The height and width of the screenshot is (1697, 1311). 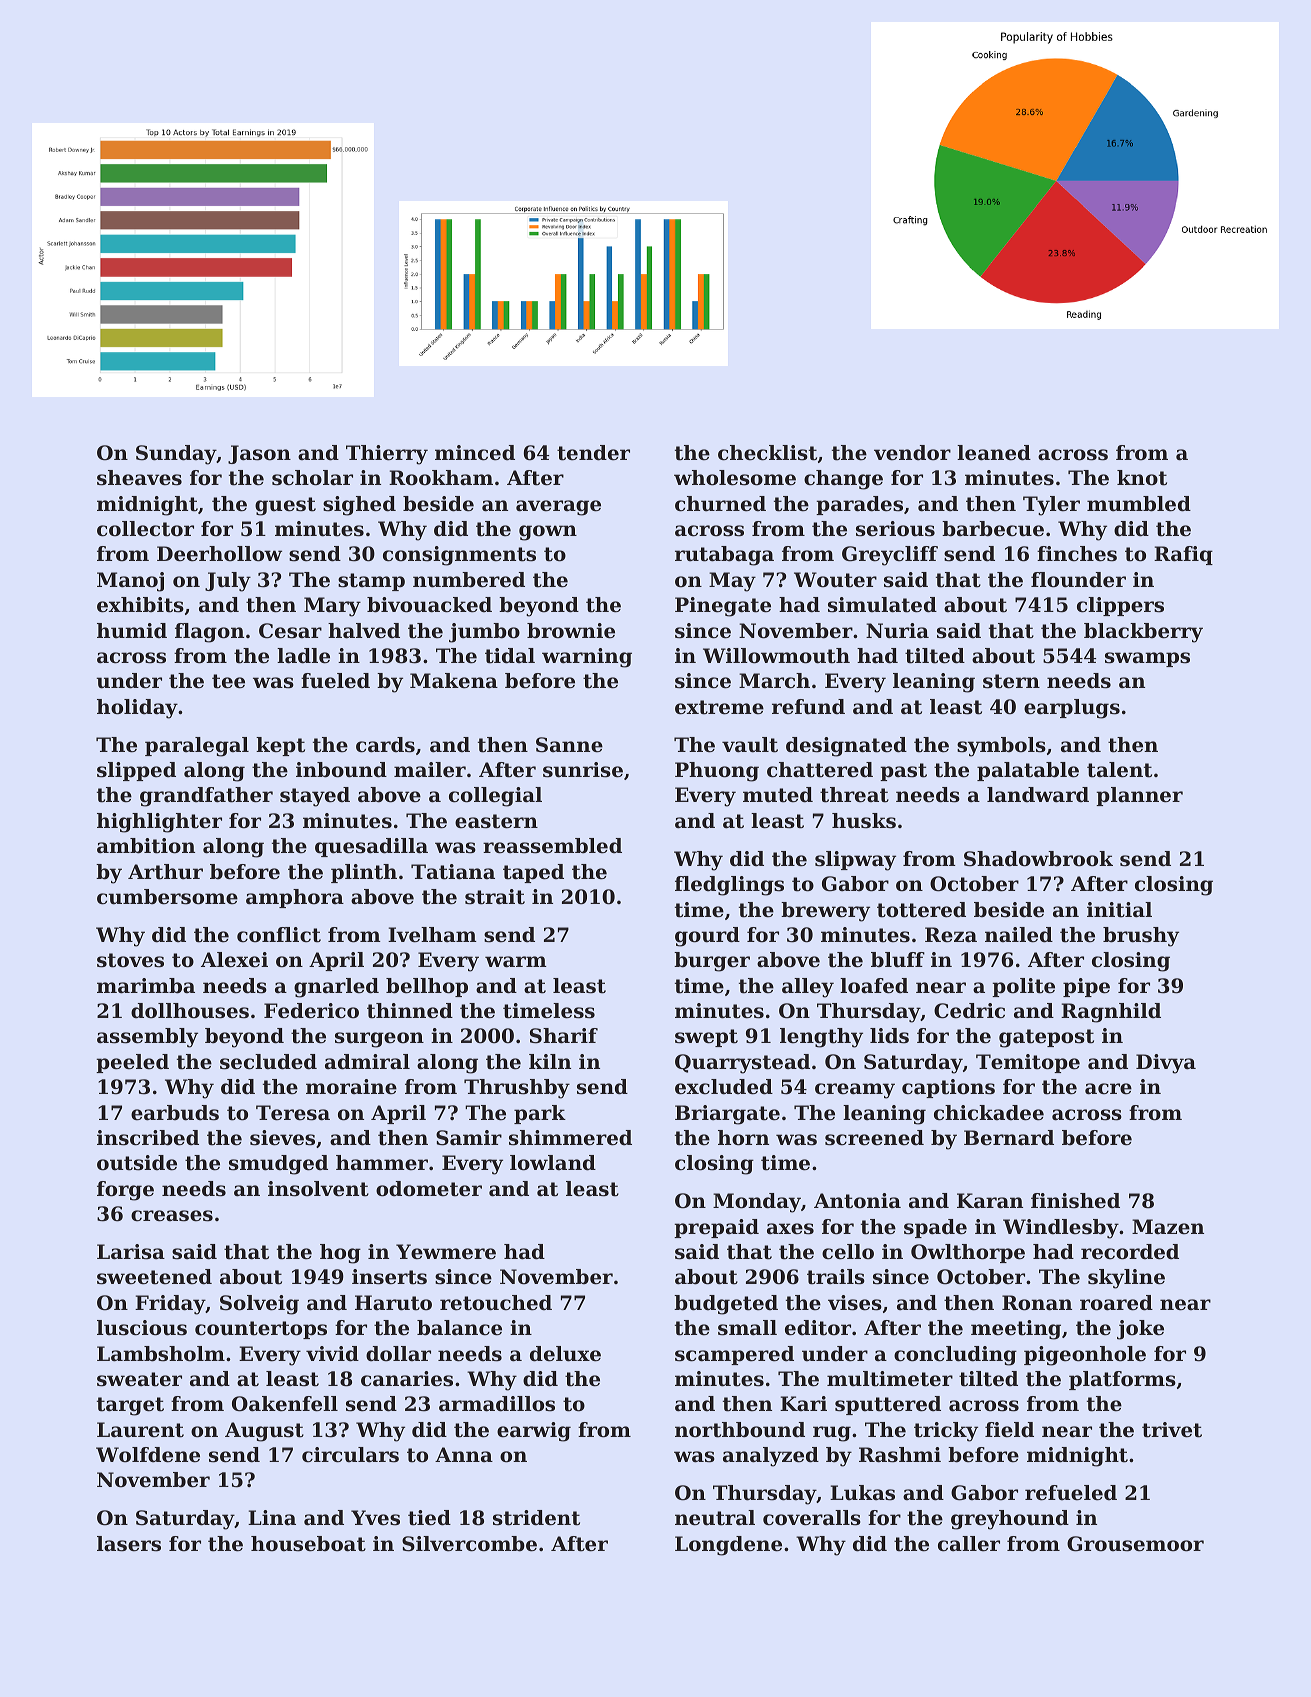 What do you see at coordinates (161, 1354) in the screenshot?
I see `Lambsholm` at bounding box center [161, 1354].
